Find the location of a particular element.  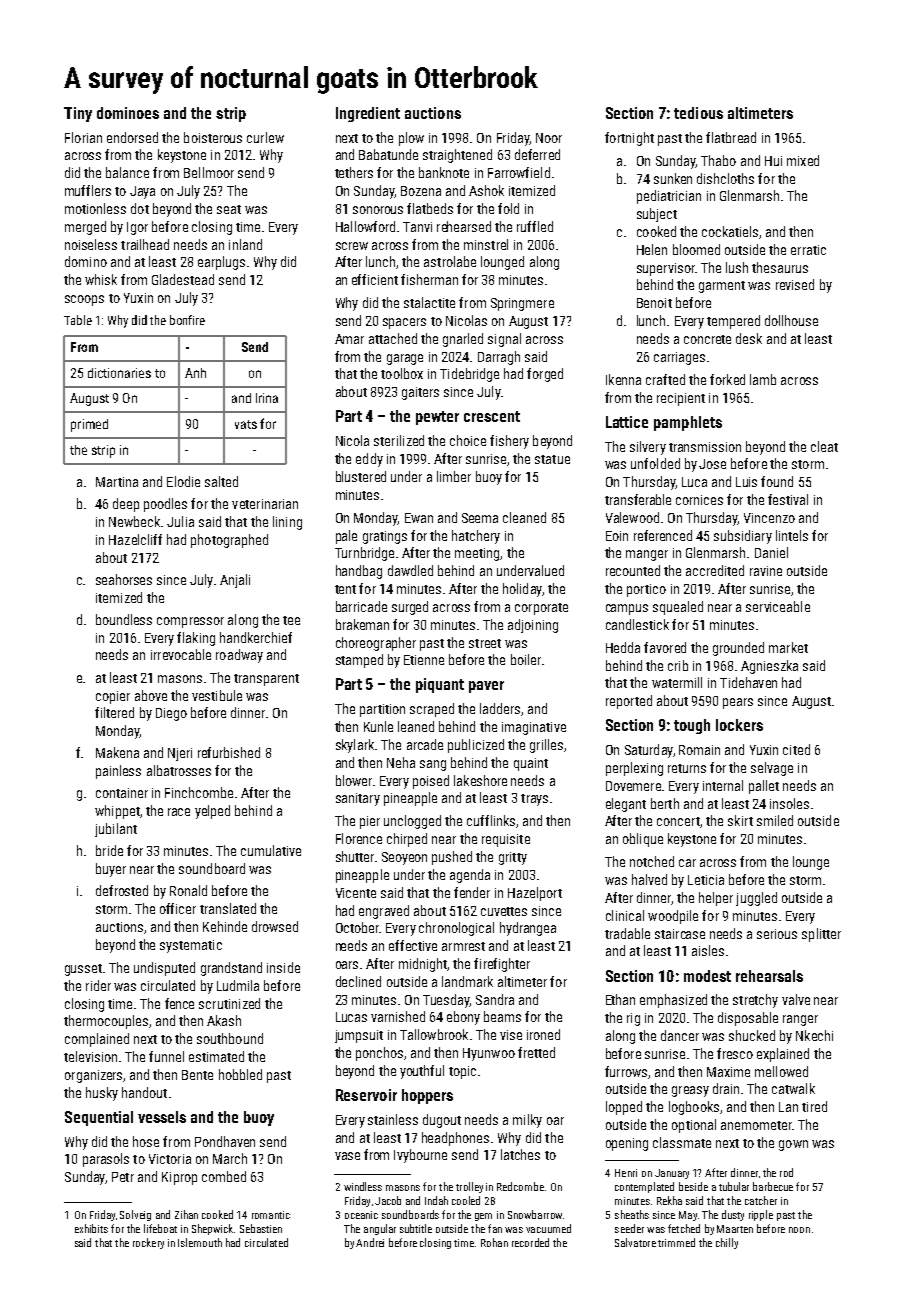

transparent is located at coordinates (266, 680).
